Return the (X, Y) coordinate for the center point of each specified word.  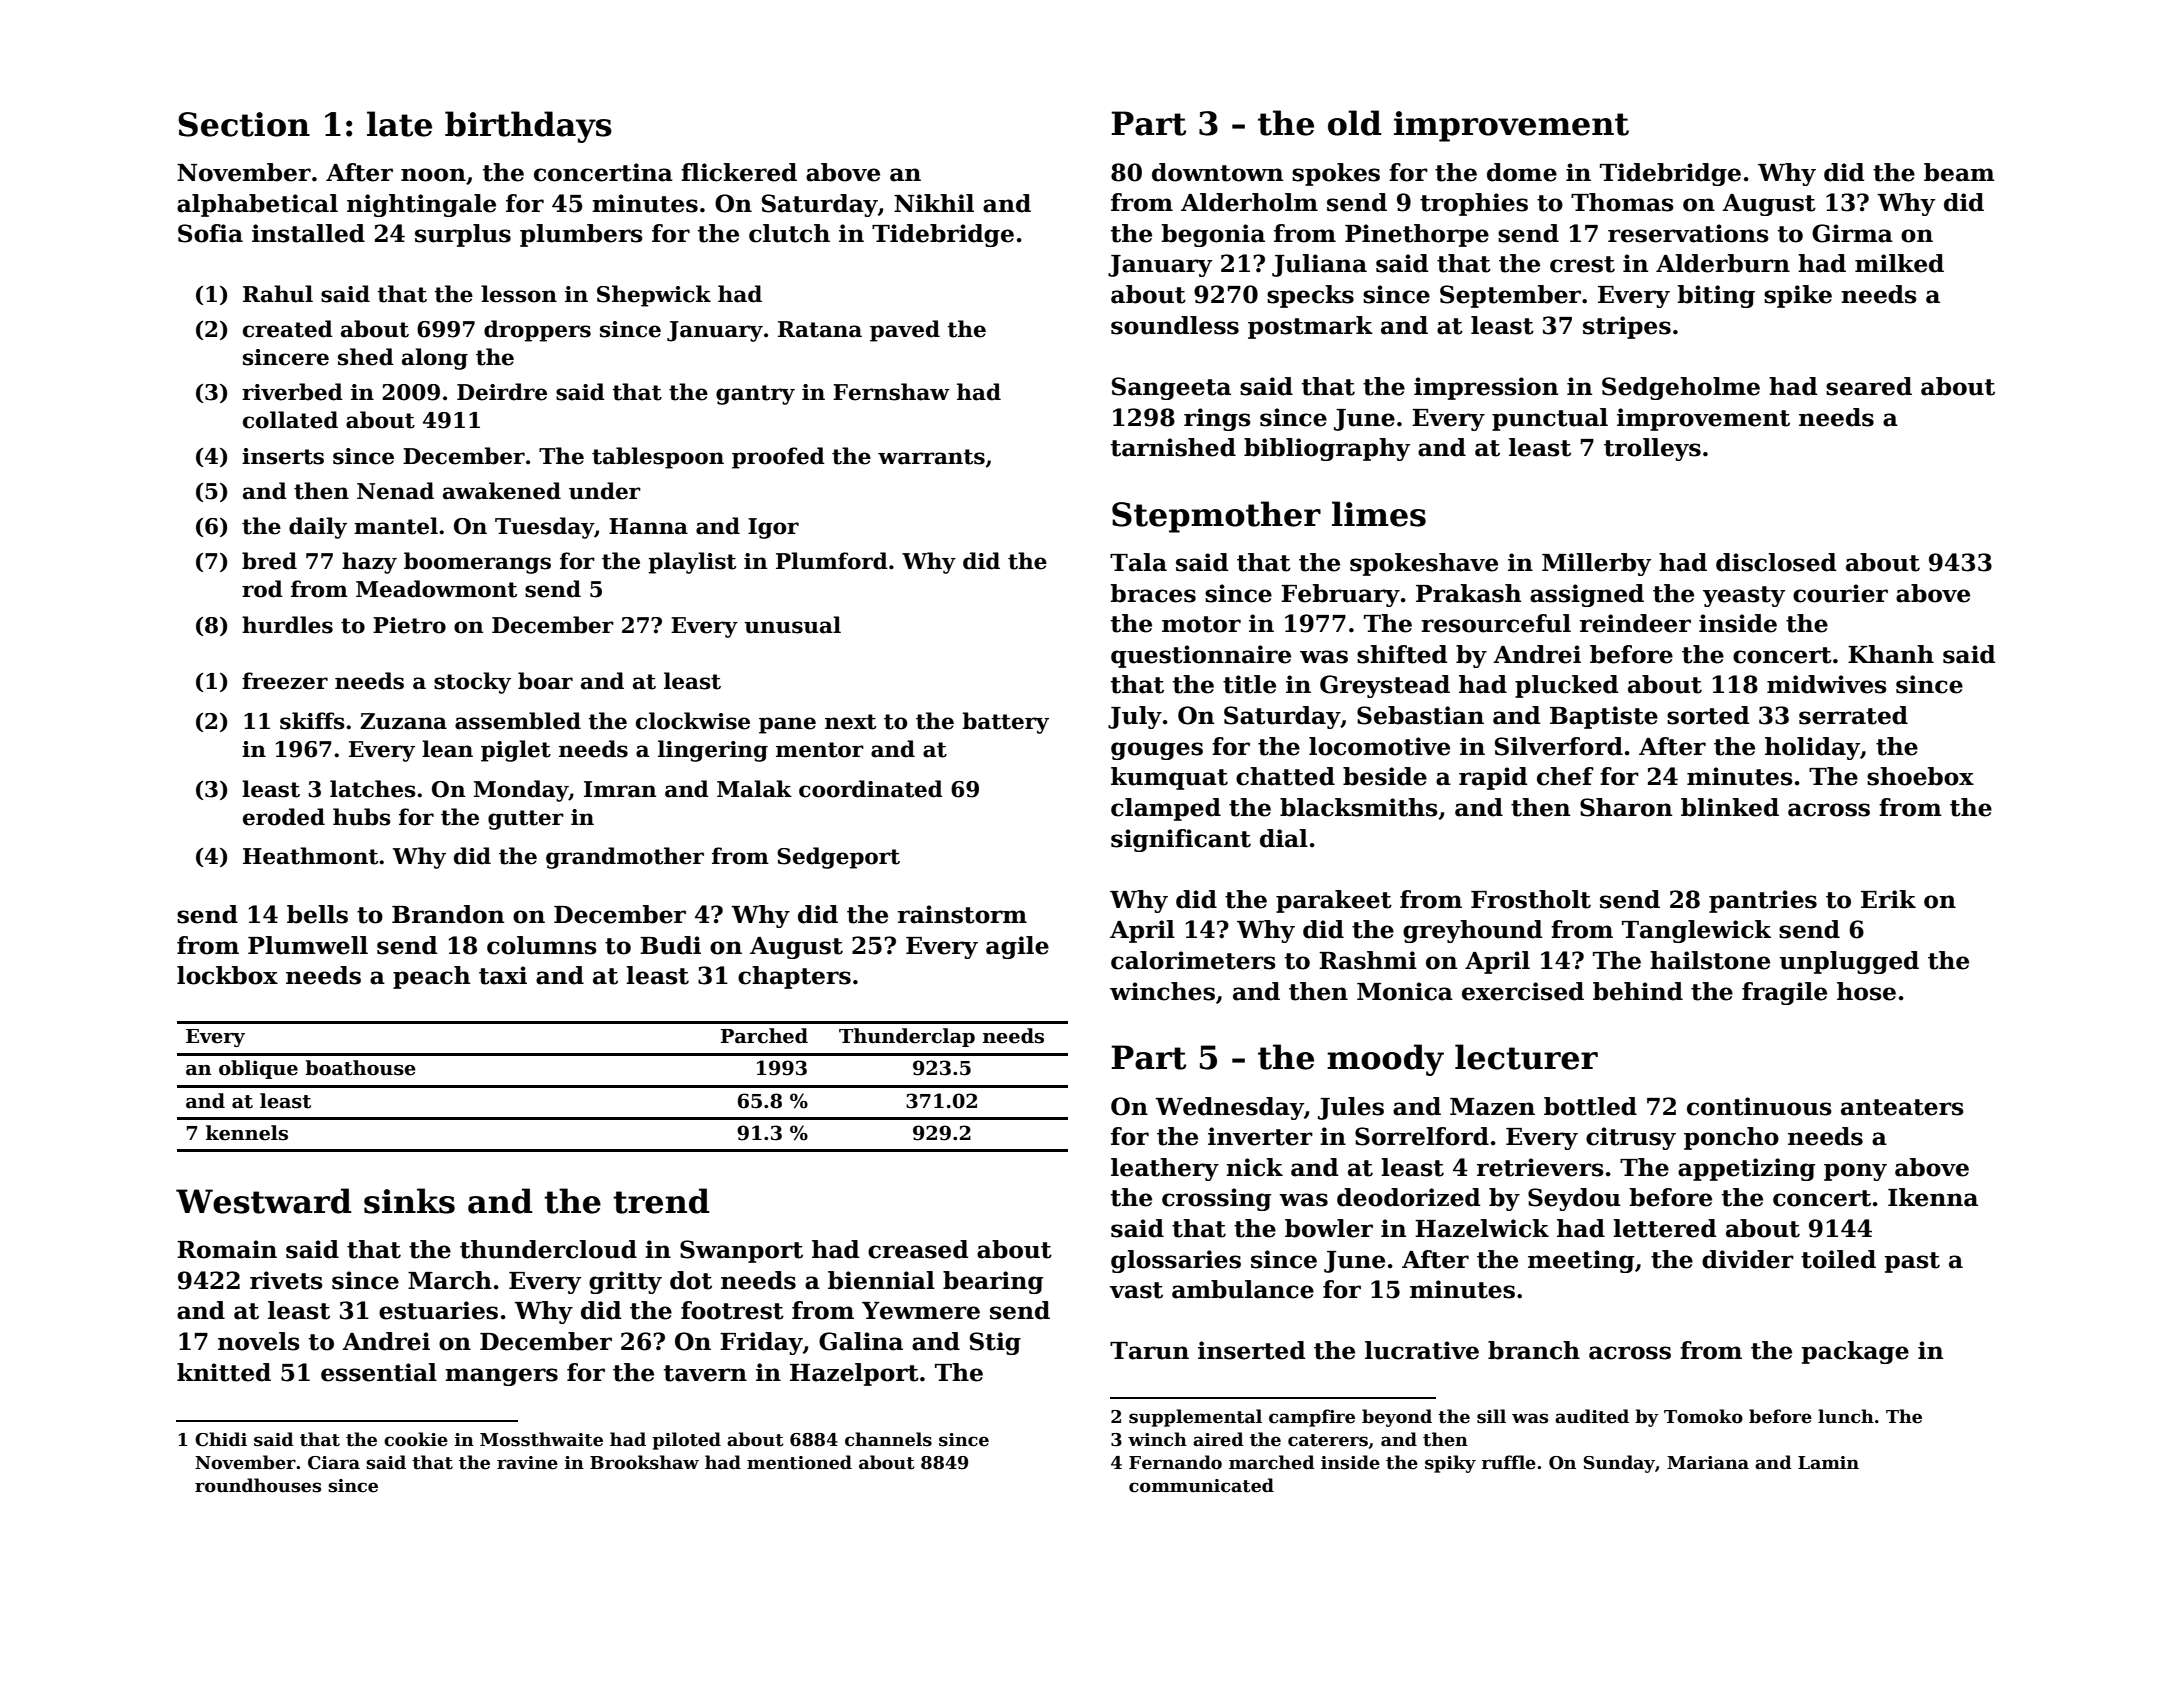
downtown (1217, 172)
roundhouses (258, 1485)
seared (1869, 386)
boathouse (360, 1068)
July (1135, 717)
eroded (284, 817)
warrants (931, 457)
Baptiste (1604, 717)
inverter (1260, 1136)
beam (1959, 172)
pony (1855, 1172)
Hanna (648, 526)
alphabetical (257, 205)
